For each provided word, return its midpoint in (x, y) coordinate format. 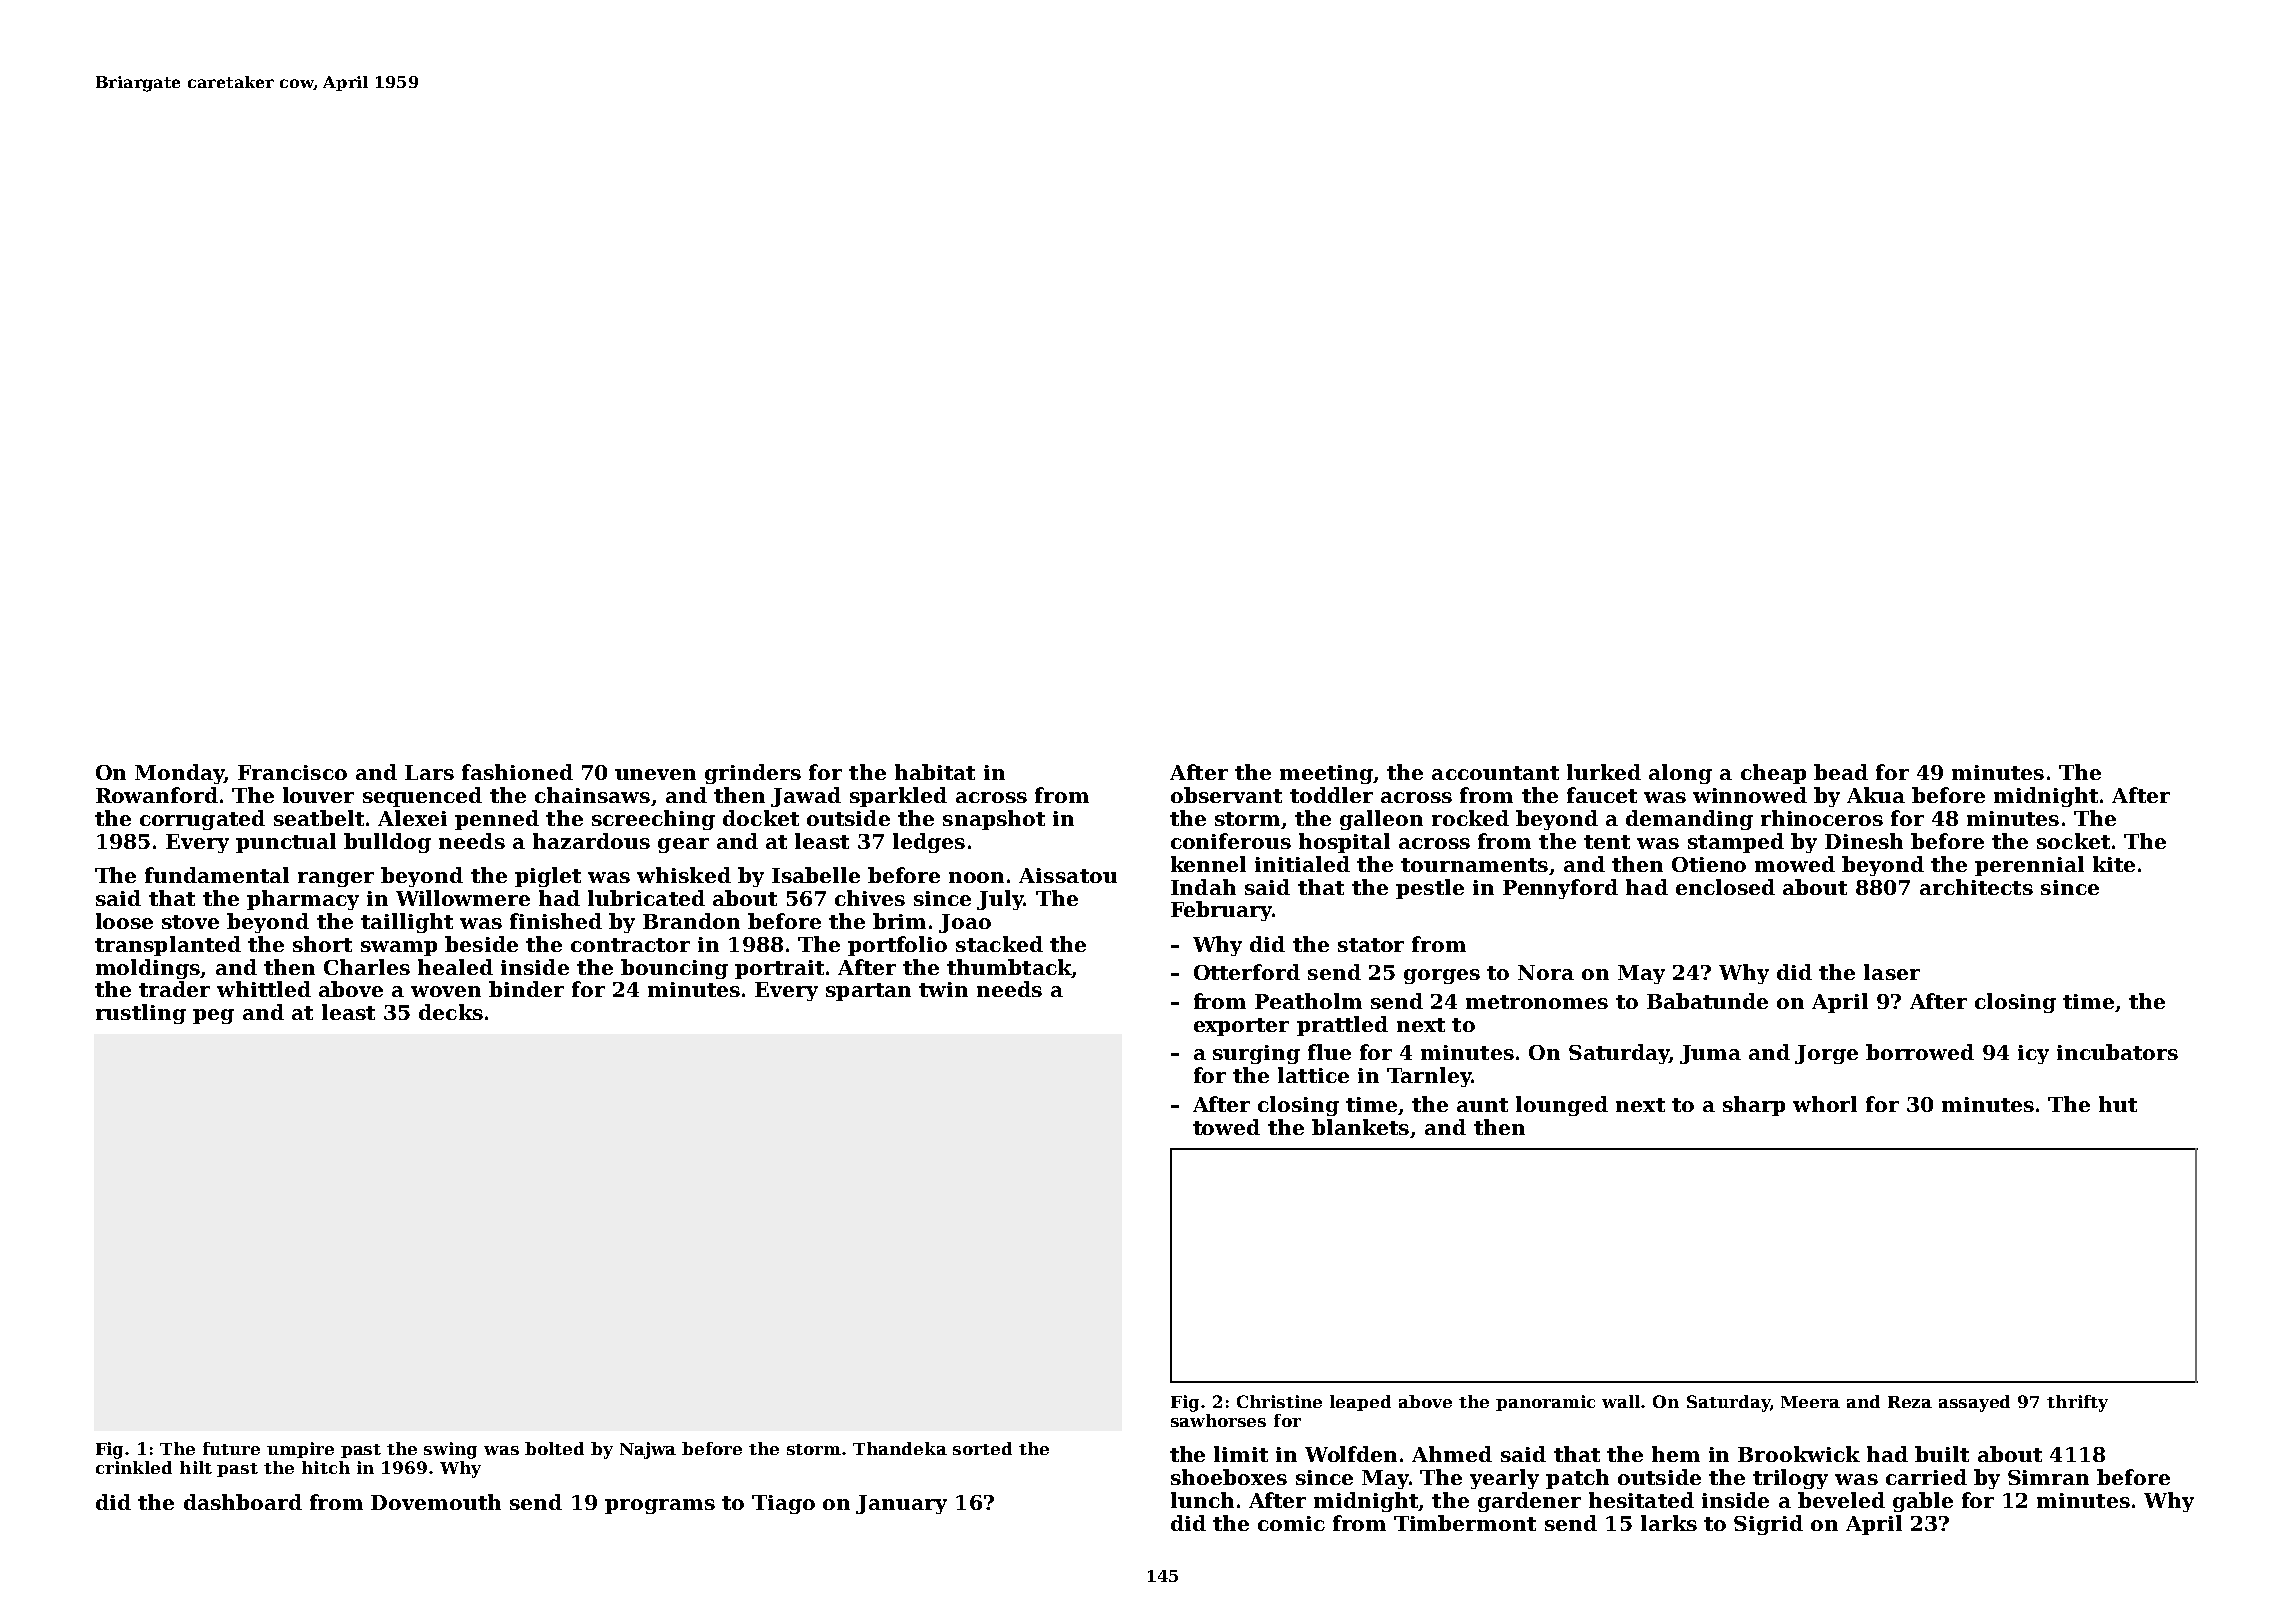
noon (976, 877)
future (231, 1448)
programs (660, 1506)
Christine (1279, 1401)
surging (1256, 1054)
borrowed (1920, 1052)
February (1221, 911)
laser (1892, 972)
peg (213, 1016)
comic (1291, 1523)
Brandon (691, 921)
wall (1621, 1401)
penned (497, 820)
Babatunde (1707, 1001)
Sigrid (1768, 1525)
